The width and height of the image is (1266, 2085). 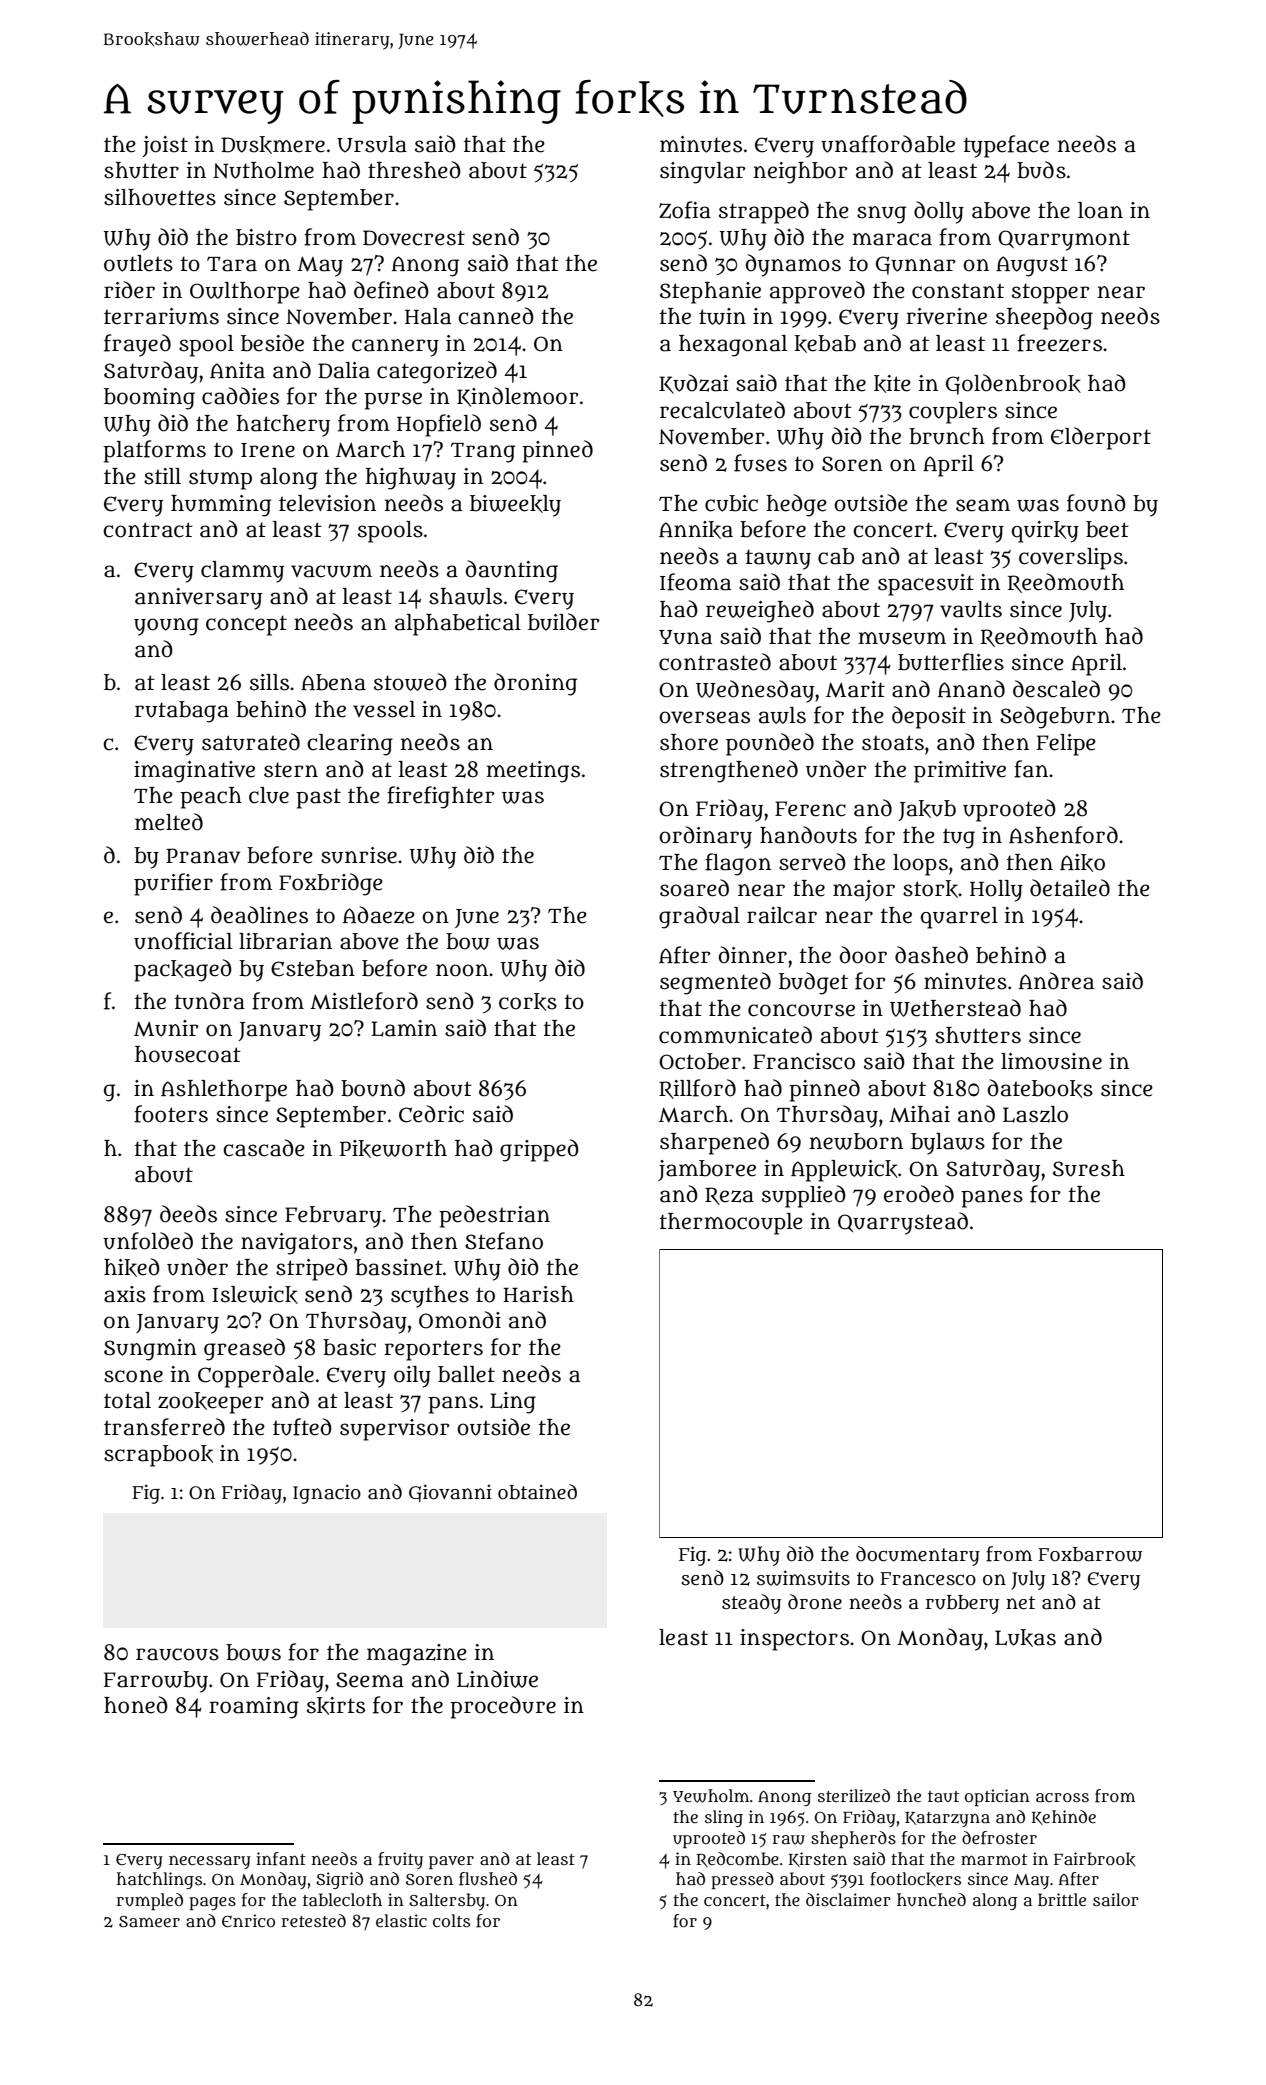 What do you see at coordinates (515, 506) in the image?
I see `biweekly` at bounding box center [515, 506].
